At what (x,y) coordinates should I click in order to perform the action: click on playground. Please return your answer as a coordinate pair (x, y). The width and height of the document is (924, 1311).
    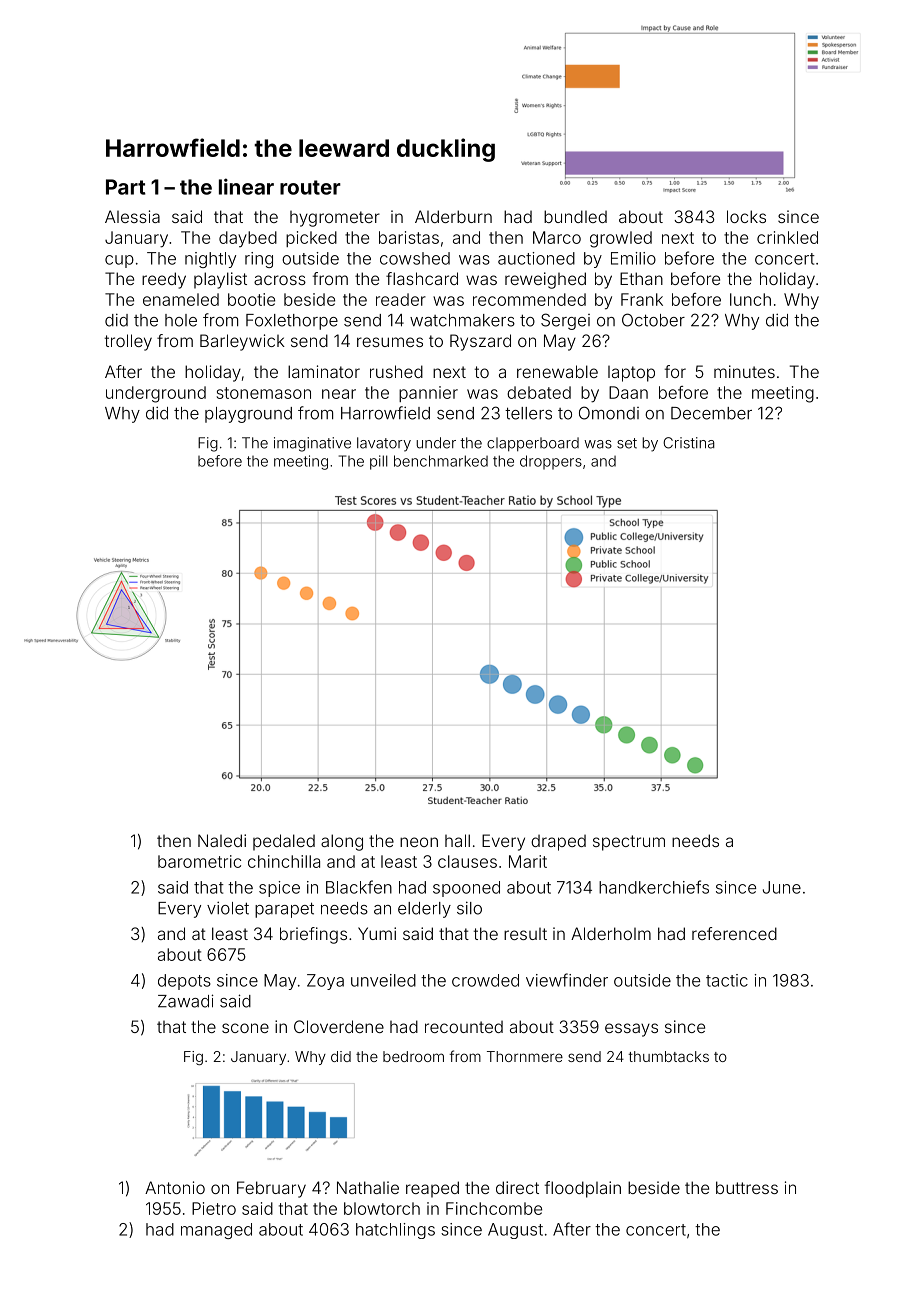
    Looking at the image, I should click on (248, 415).
